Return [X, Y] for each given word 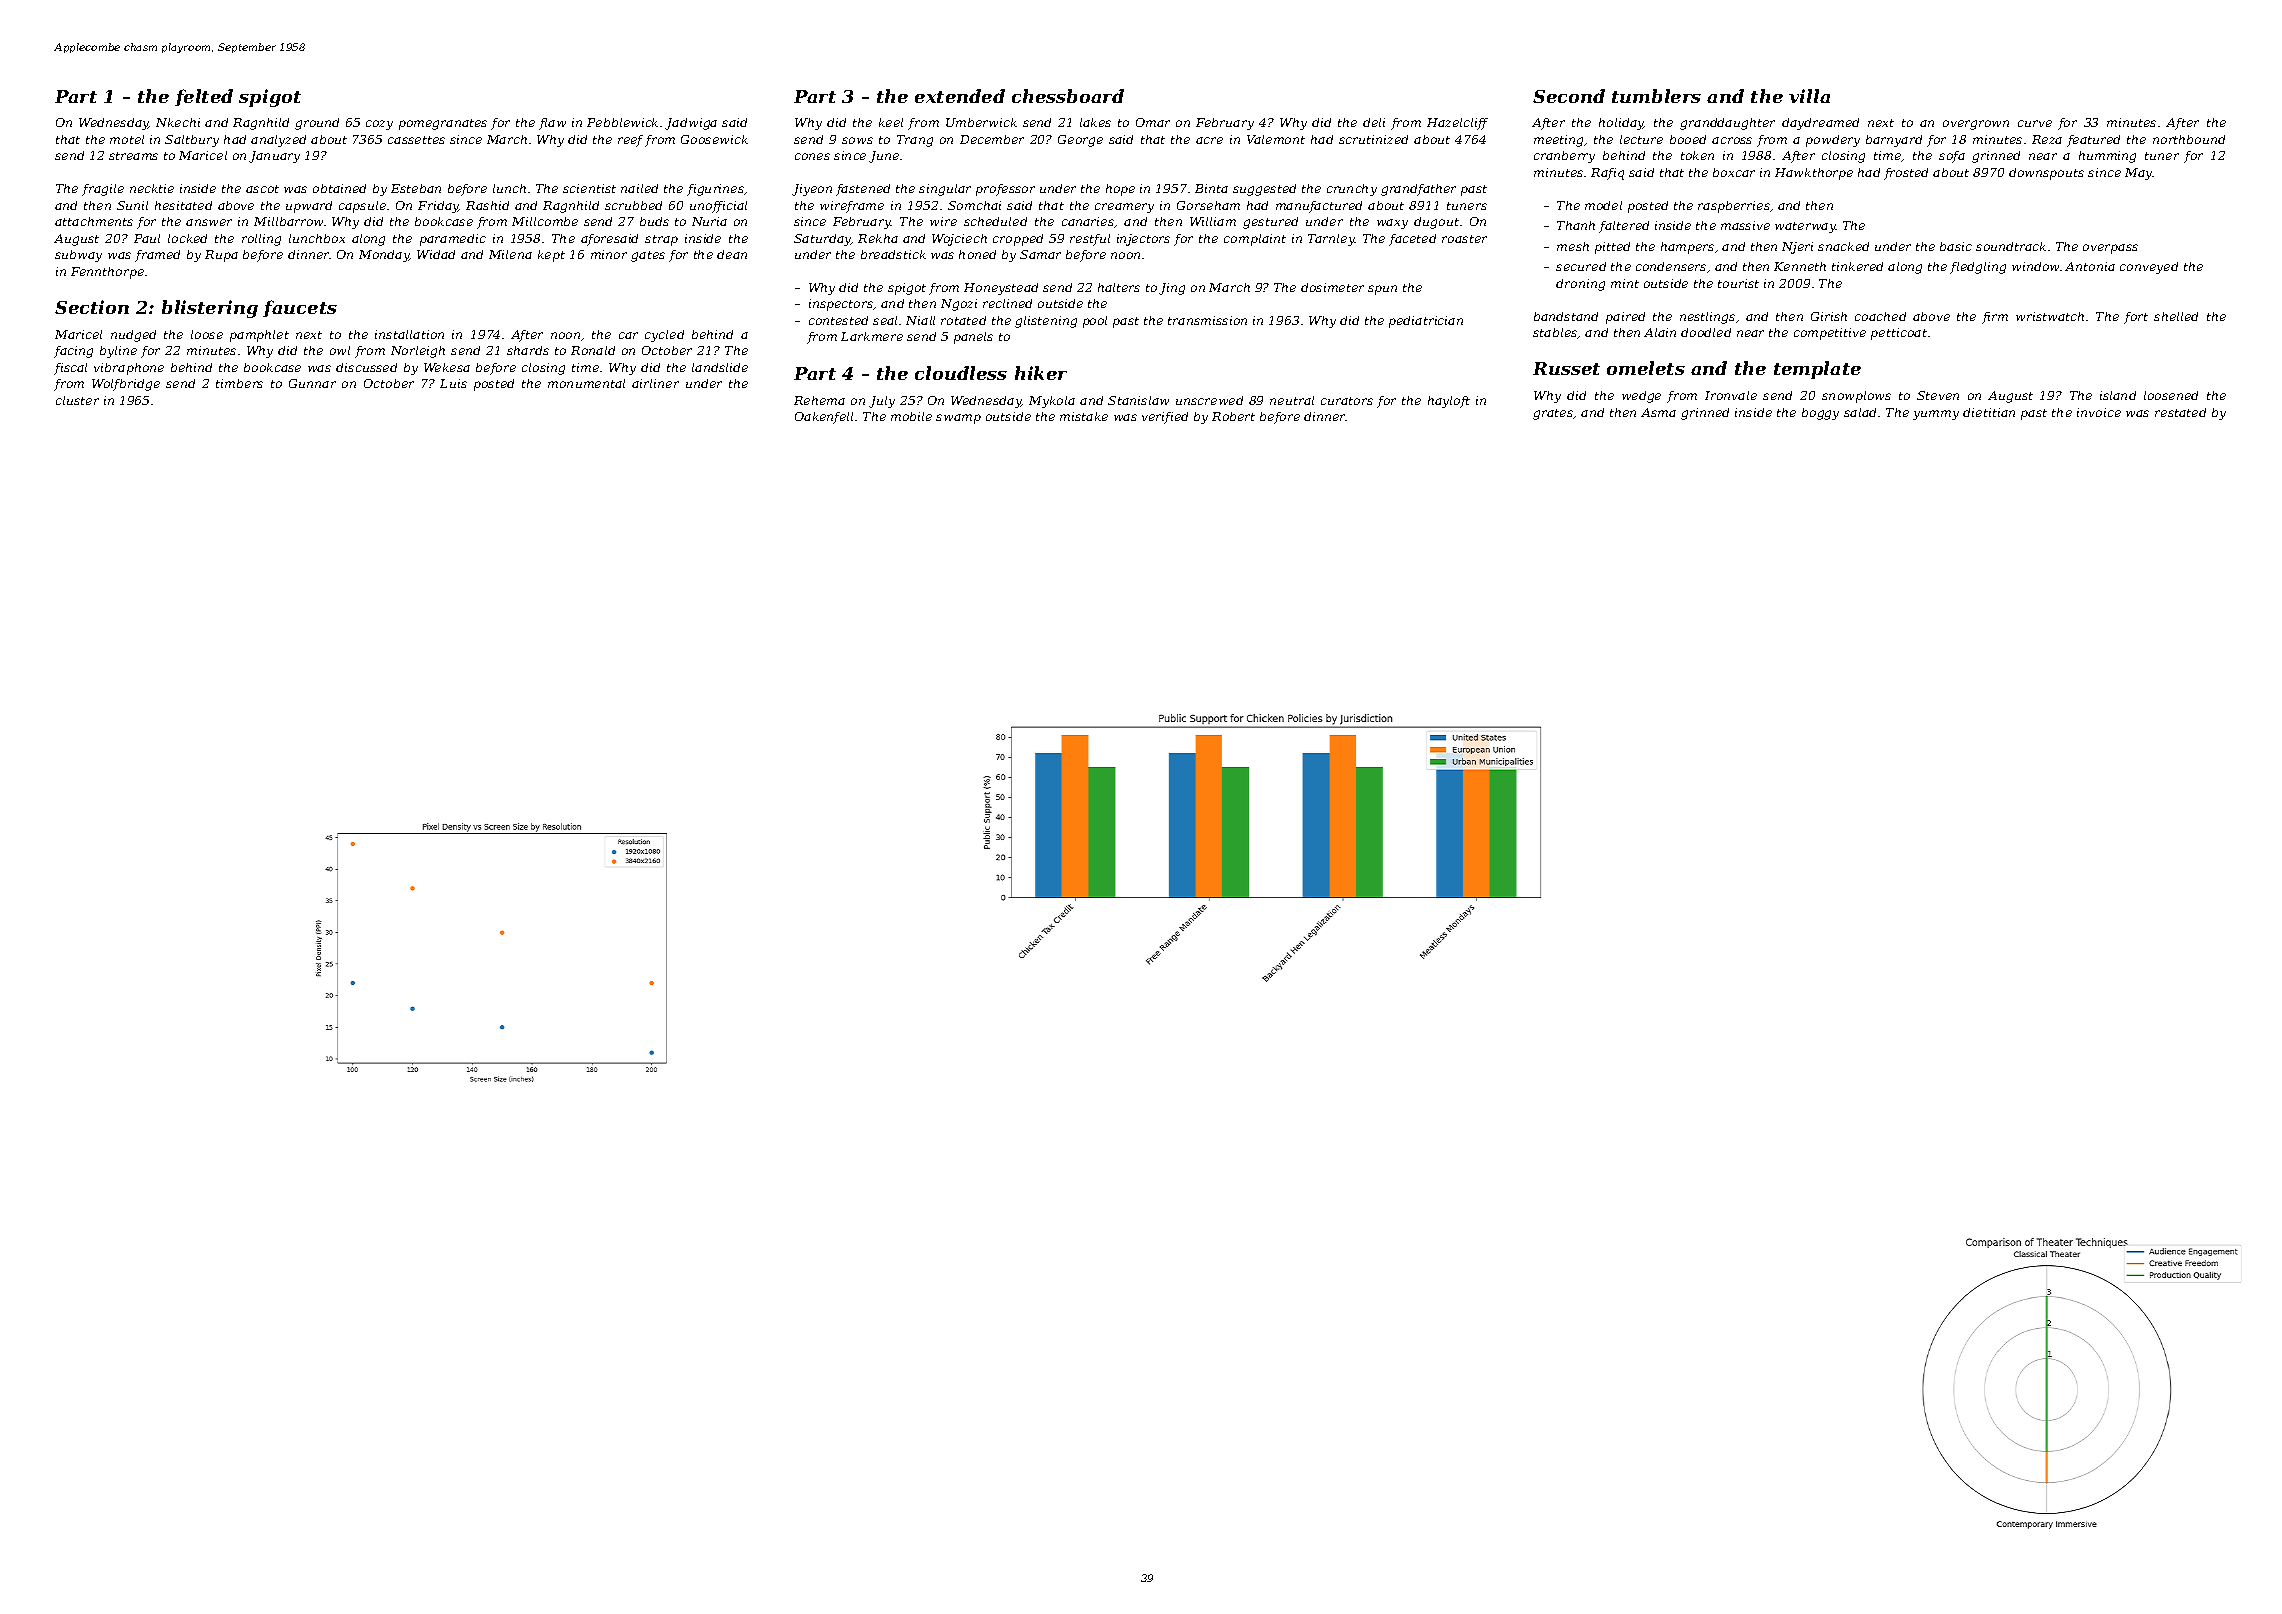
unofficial [718, 207]
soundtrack [2011, 246]
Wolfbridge [126, 385]
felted [204, 97]
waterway [1805, 227]
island [2118, 395]
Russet [1566, 368]
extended [960, 96]
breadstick [893, 254]
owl [340, 350]
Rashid [487, 205]
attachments [94, 221]
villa [1809, 96]
